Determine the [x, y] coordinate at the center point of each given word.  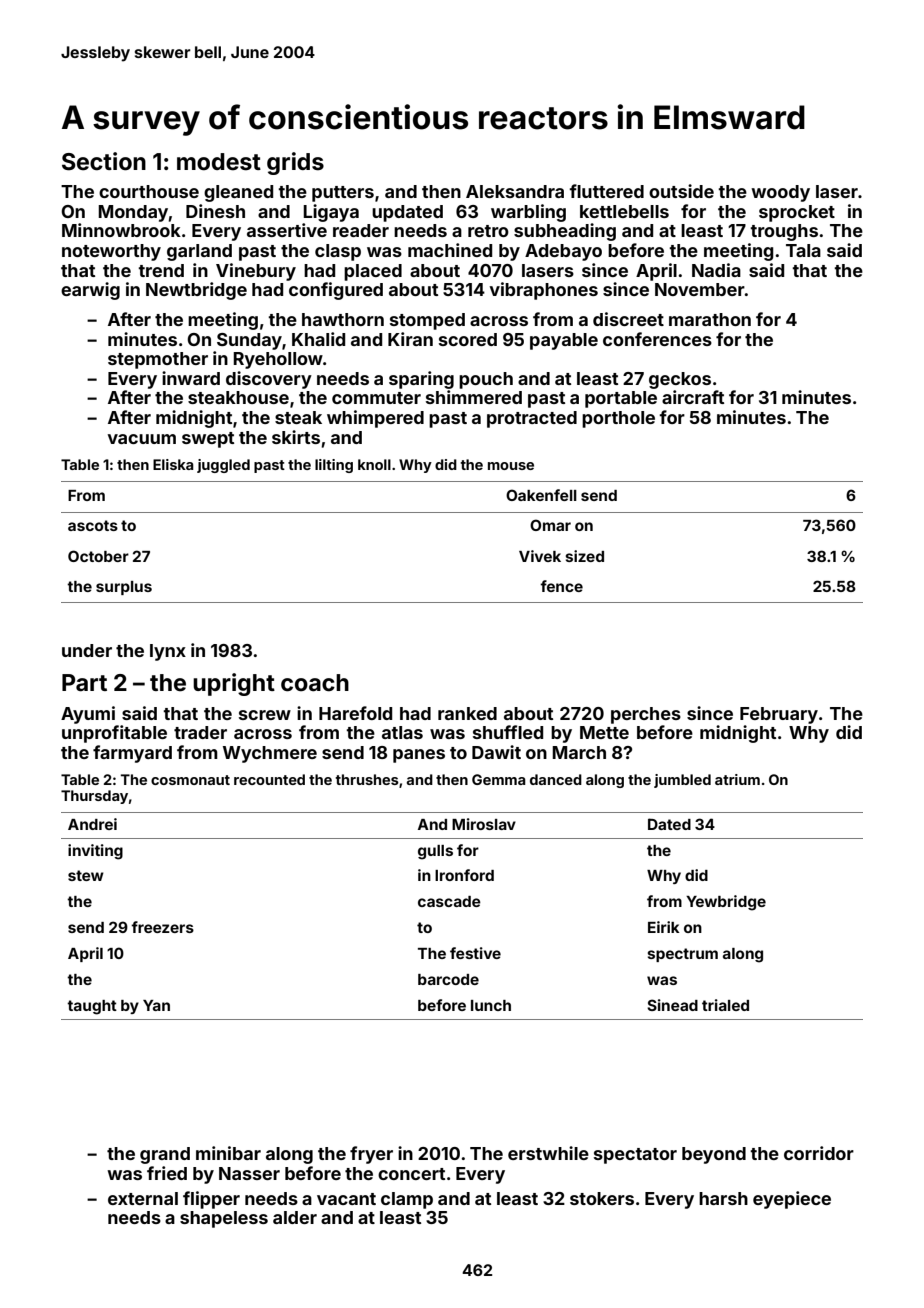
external [143, 1198]
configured [336, 291]
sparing [421, 380]
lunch [491, 1005]
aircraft [693, 397]
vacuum [142, 439]
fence [561, 586]
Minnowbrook [121, 230]
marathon [710, 319]
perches [646, 715]
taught [92, 1007]
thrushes [367, 779]
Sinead [672, 1005]
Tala [803, 250]
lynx [168, 652]
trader [200, 732]
